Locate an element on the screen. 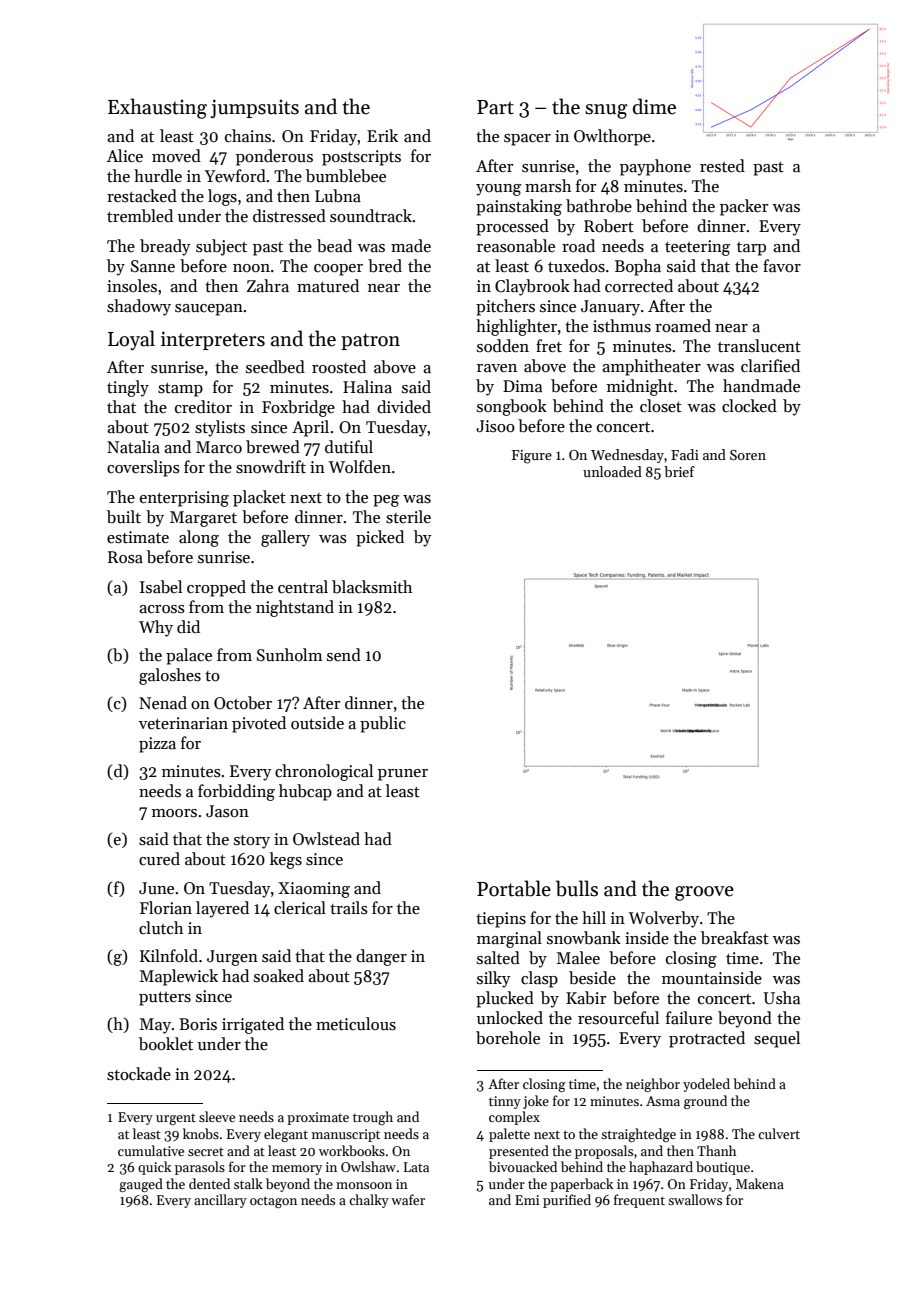  ancillary is located at coordinates (220, 1201).
